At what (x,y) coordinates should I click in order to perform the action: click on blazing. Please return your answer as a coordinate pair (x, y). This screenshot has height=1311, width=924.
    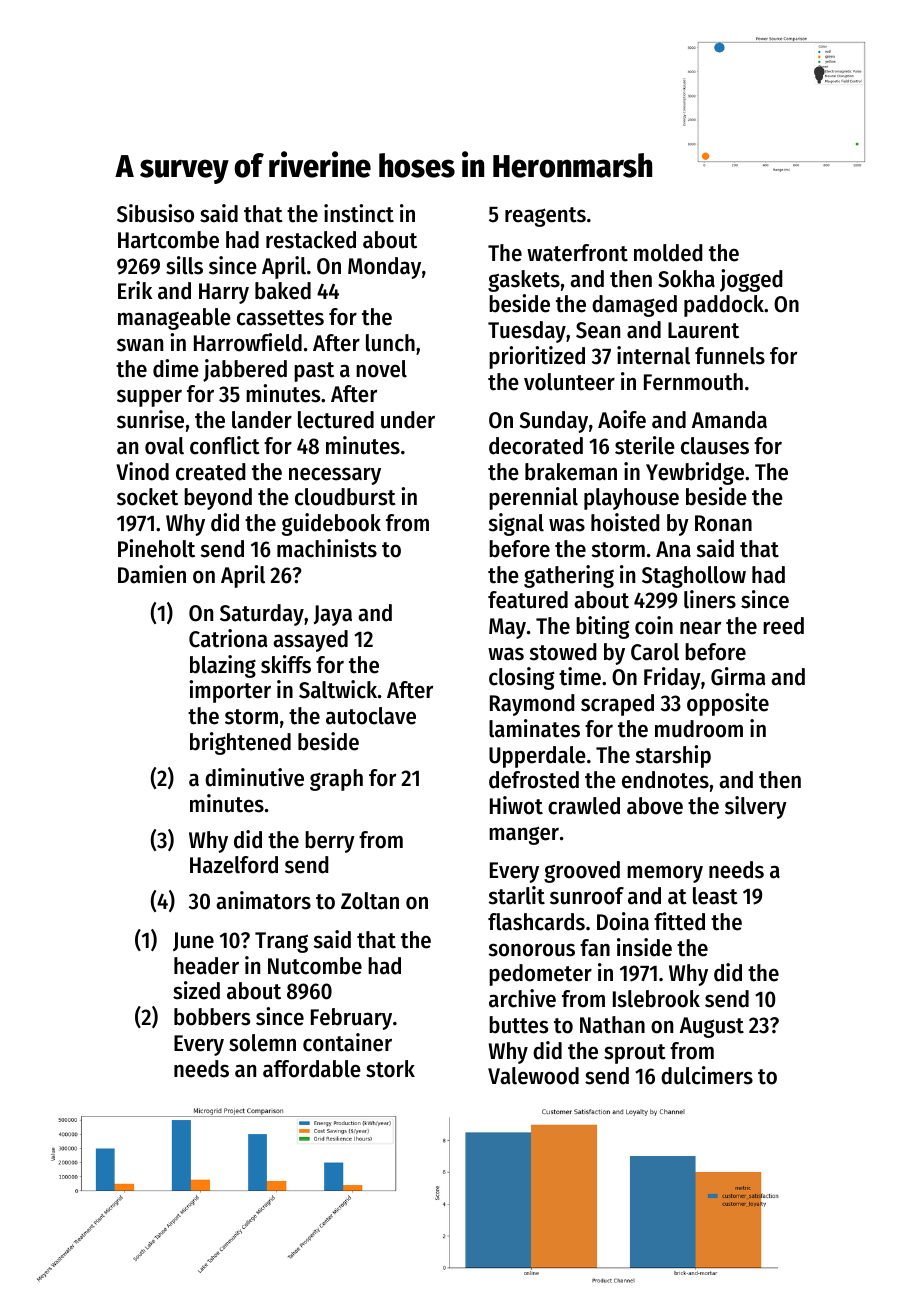
    Looking at the image, I should click on (223, 666).
